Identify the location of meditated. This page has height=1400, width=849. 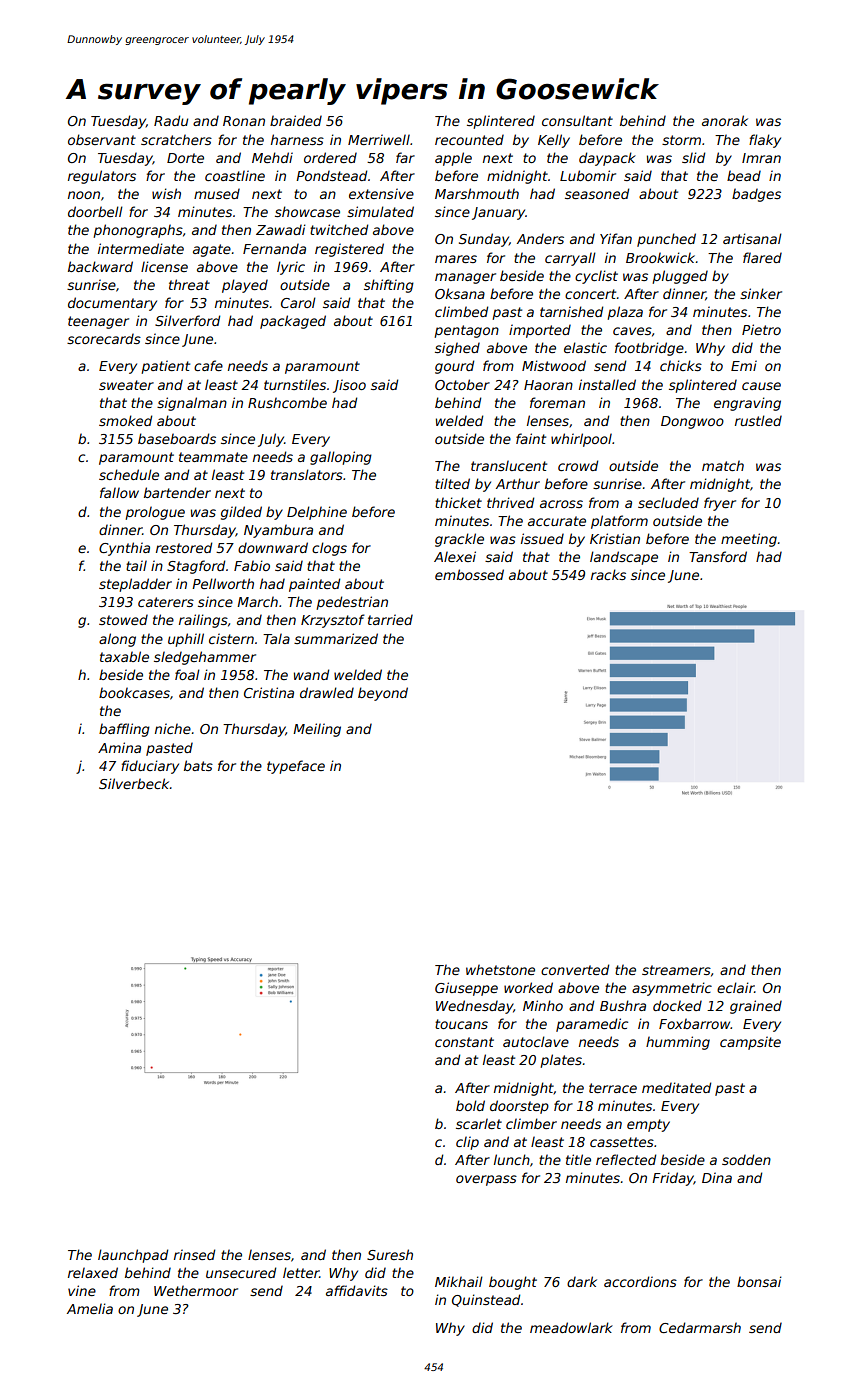
(676, 1087).
